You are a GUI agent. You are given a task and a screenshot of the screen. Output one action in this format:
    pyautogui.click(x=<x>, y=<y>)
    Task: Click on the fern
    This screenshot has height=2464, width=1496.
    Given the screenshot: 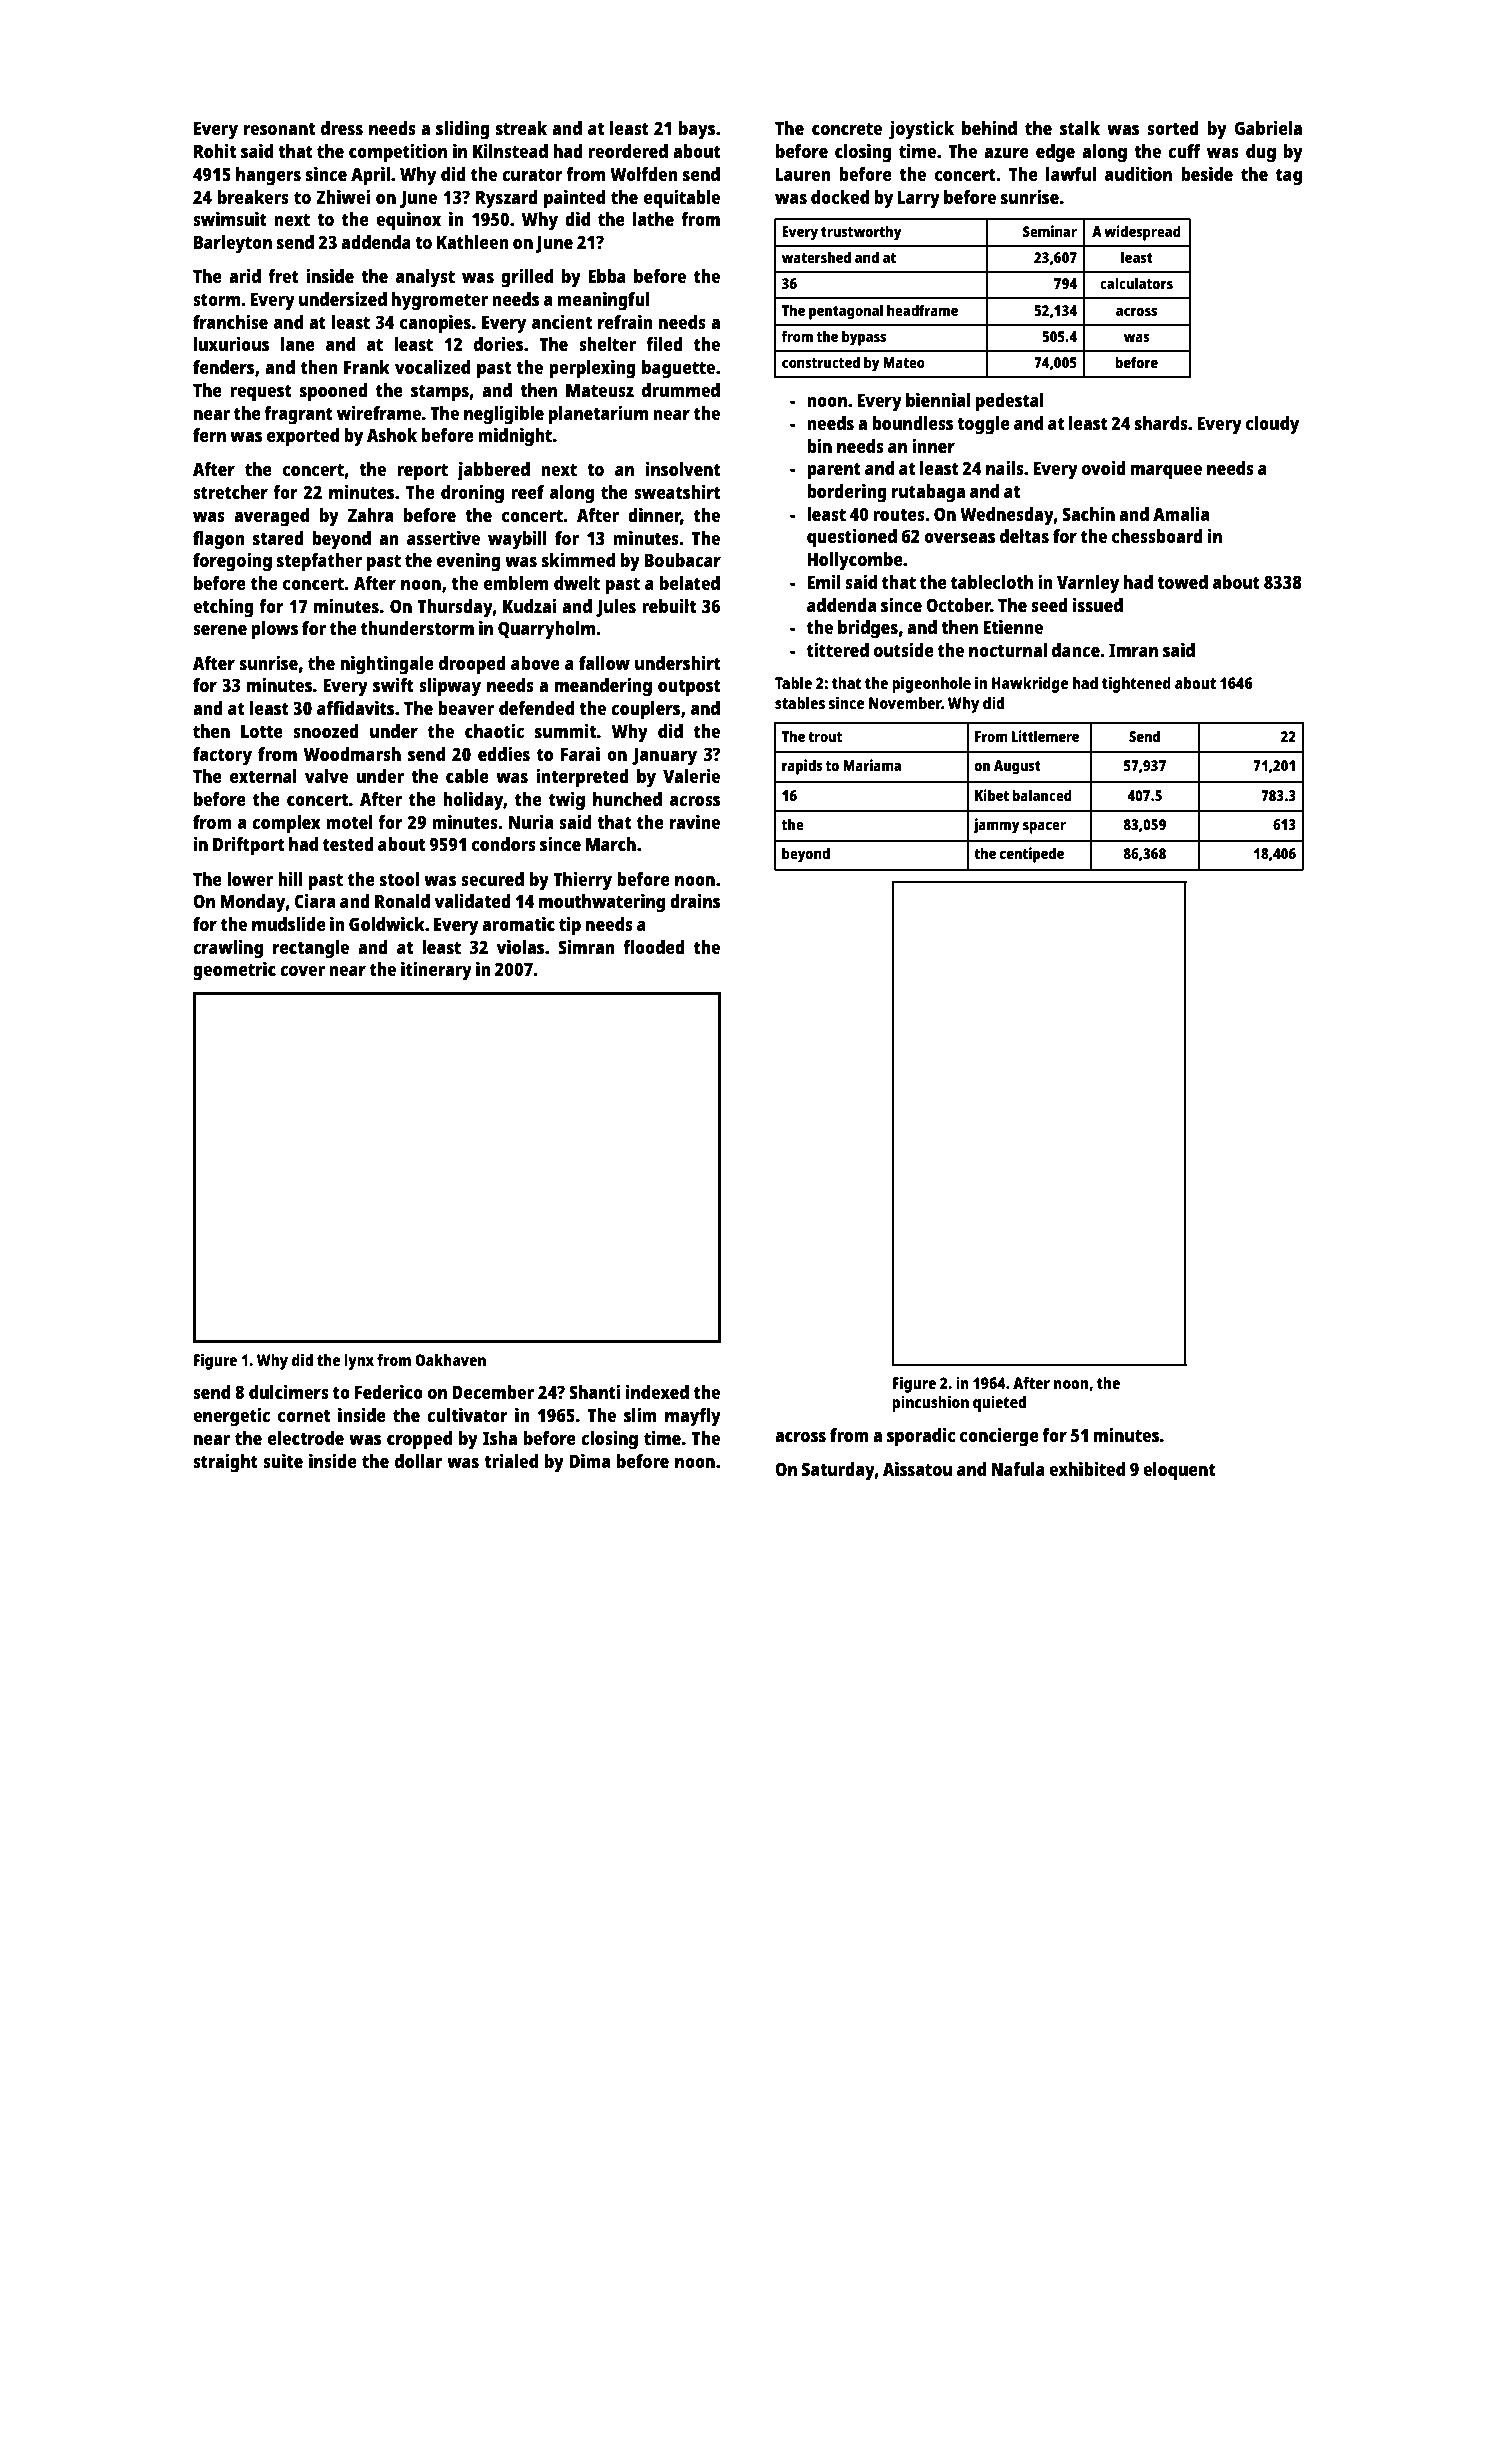 What is the action you would take?
    pyautogui.click(x=209, y=435)
